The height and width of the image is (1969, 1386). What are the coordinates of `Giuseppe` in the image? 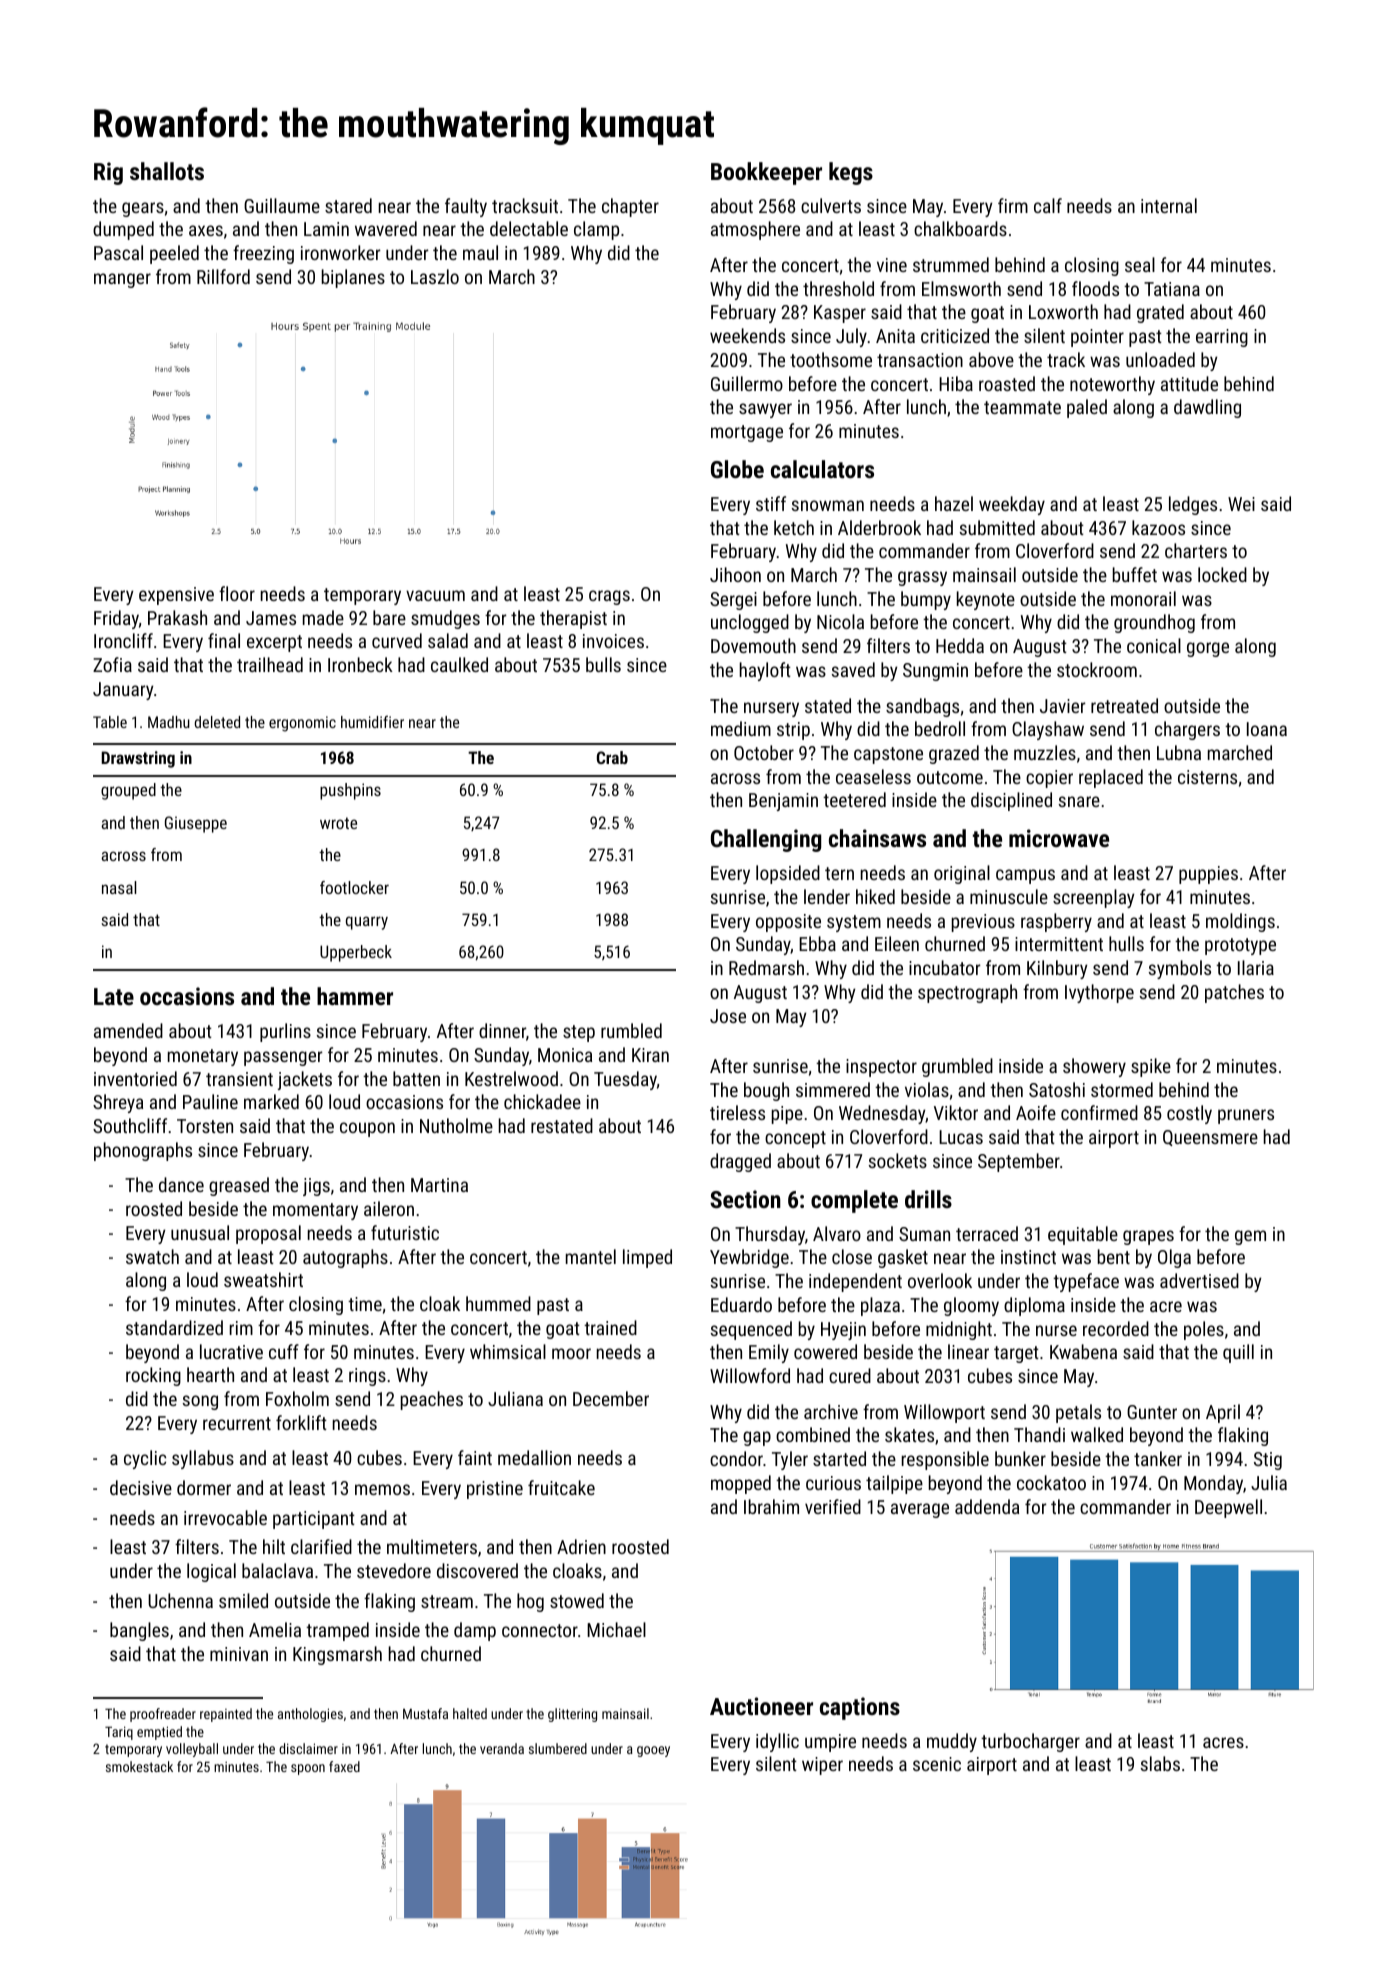 It's located at (196, 824).
